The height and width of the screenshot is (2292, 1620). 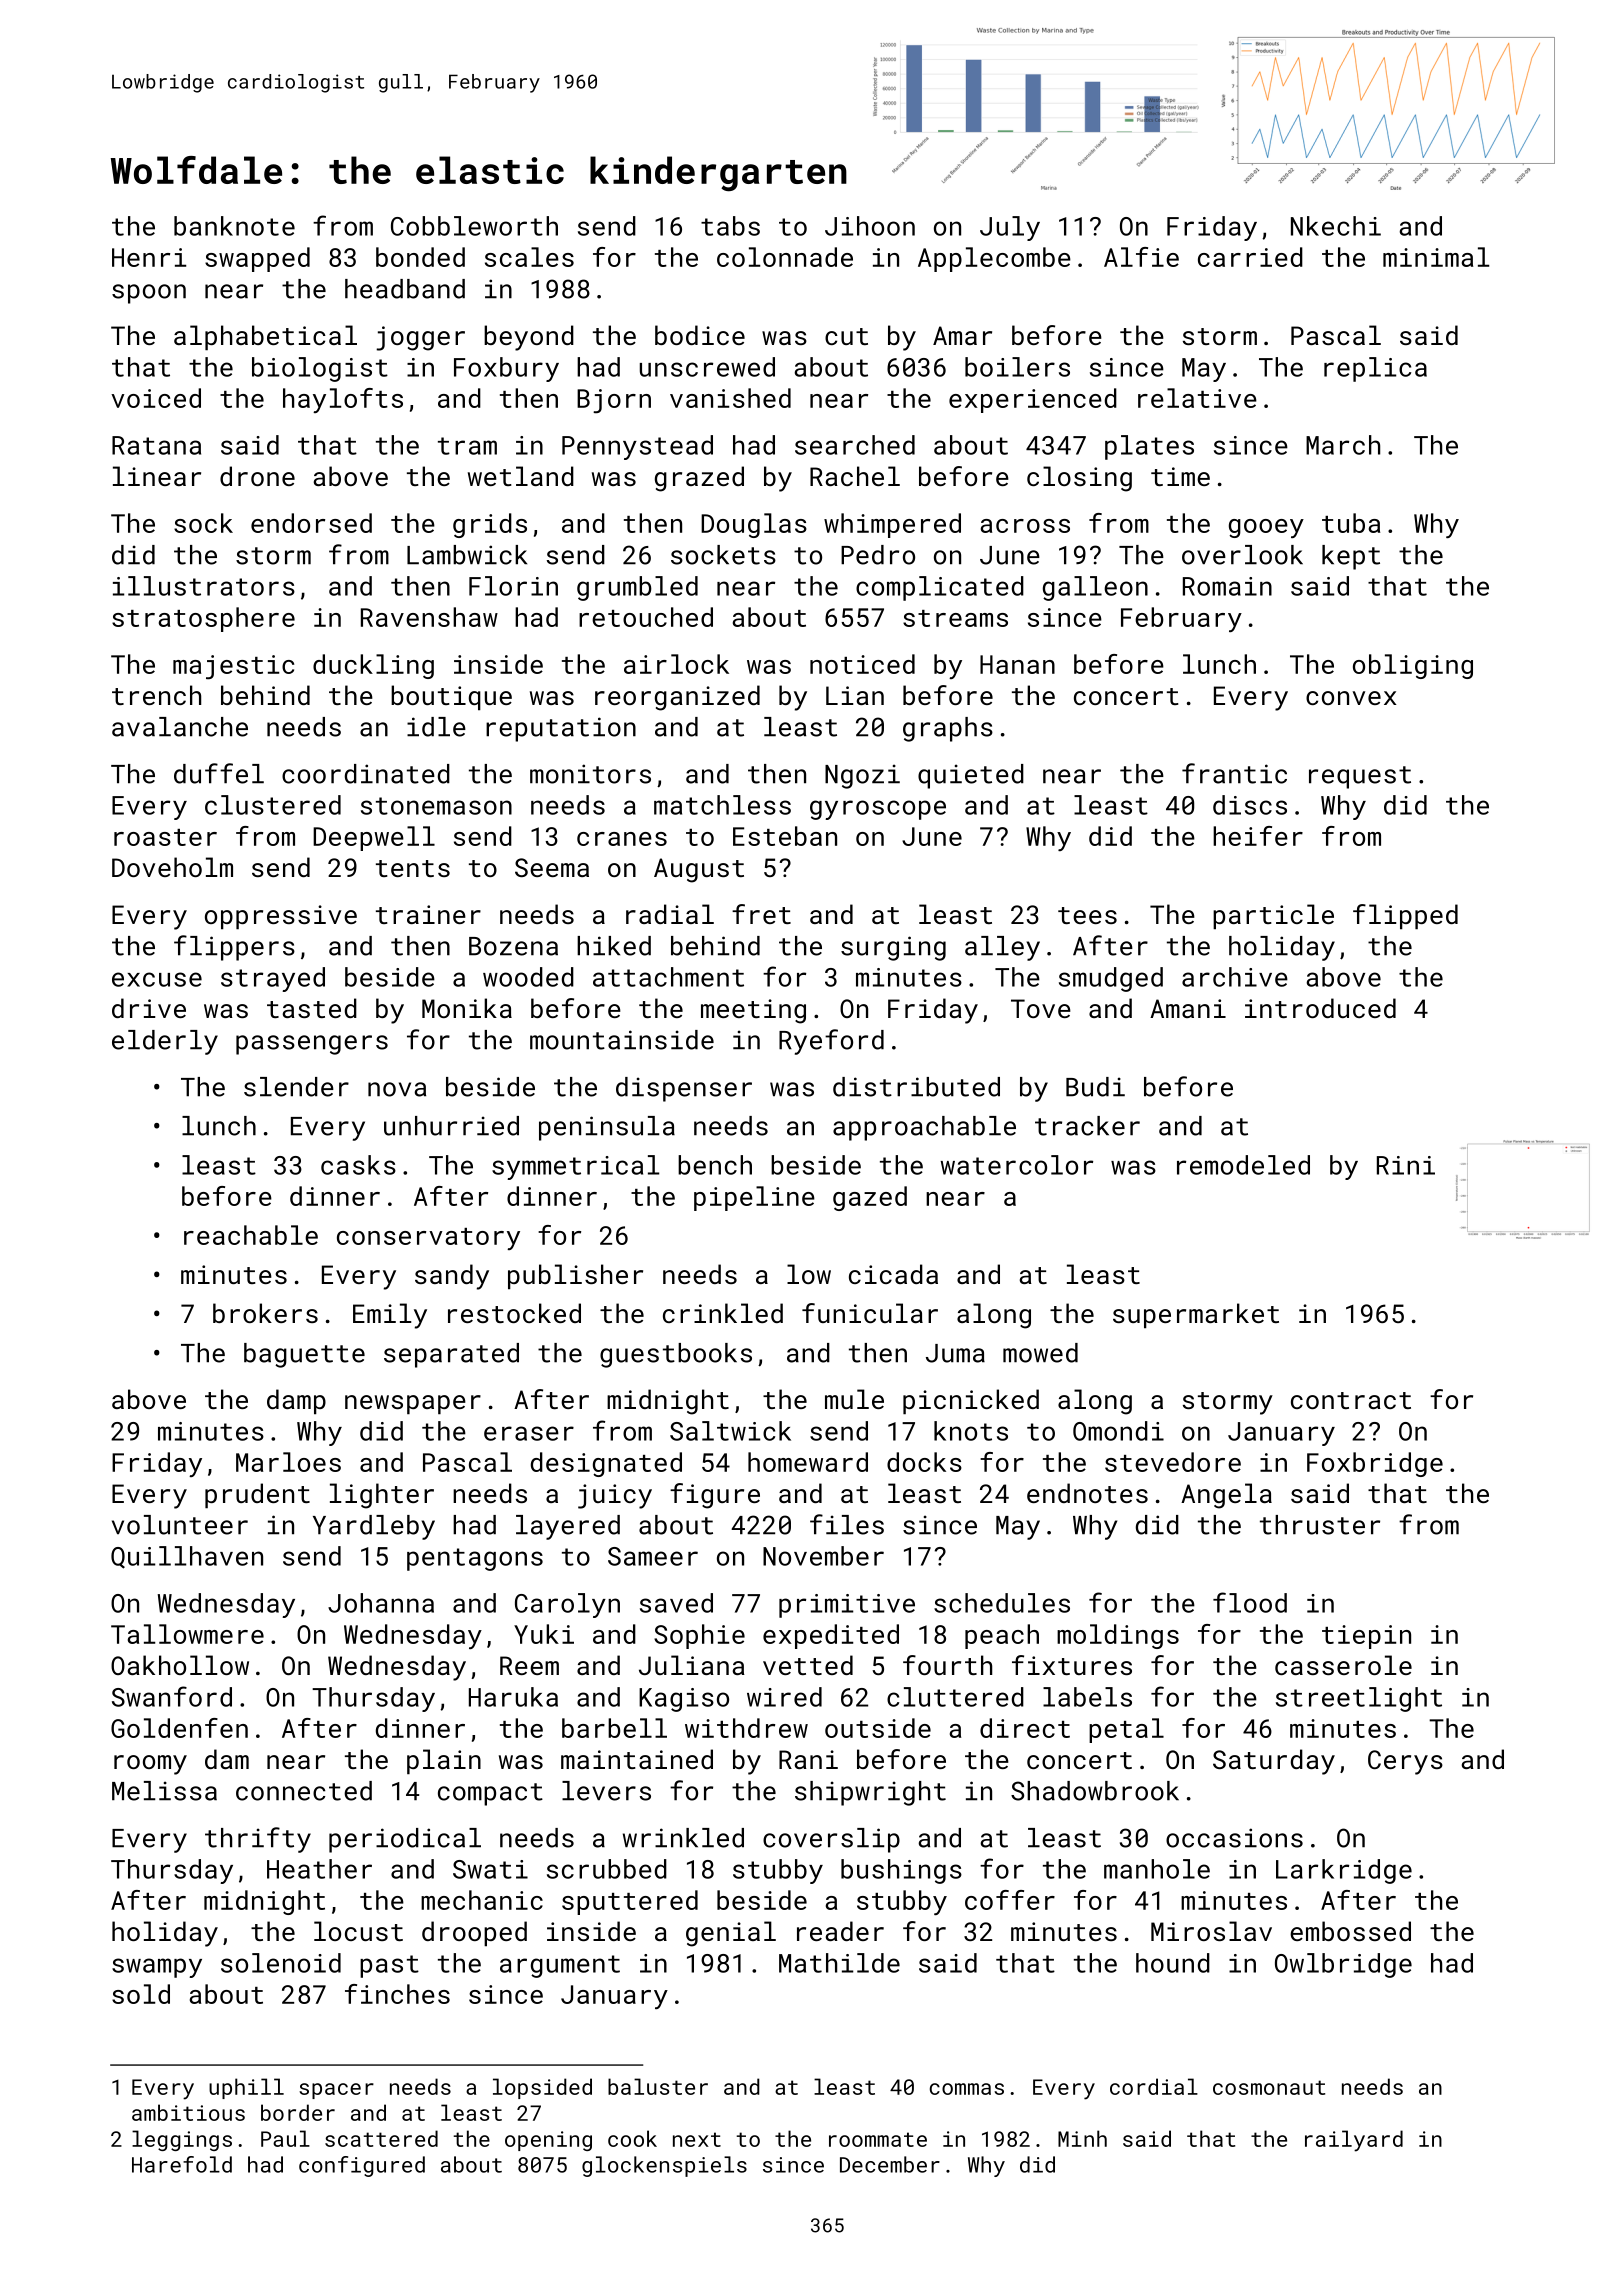 What do you see at coordinates (1366, 1637) in the screenshot?
I see `tiepin` at bounding box center [1366, 1637].
